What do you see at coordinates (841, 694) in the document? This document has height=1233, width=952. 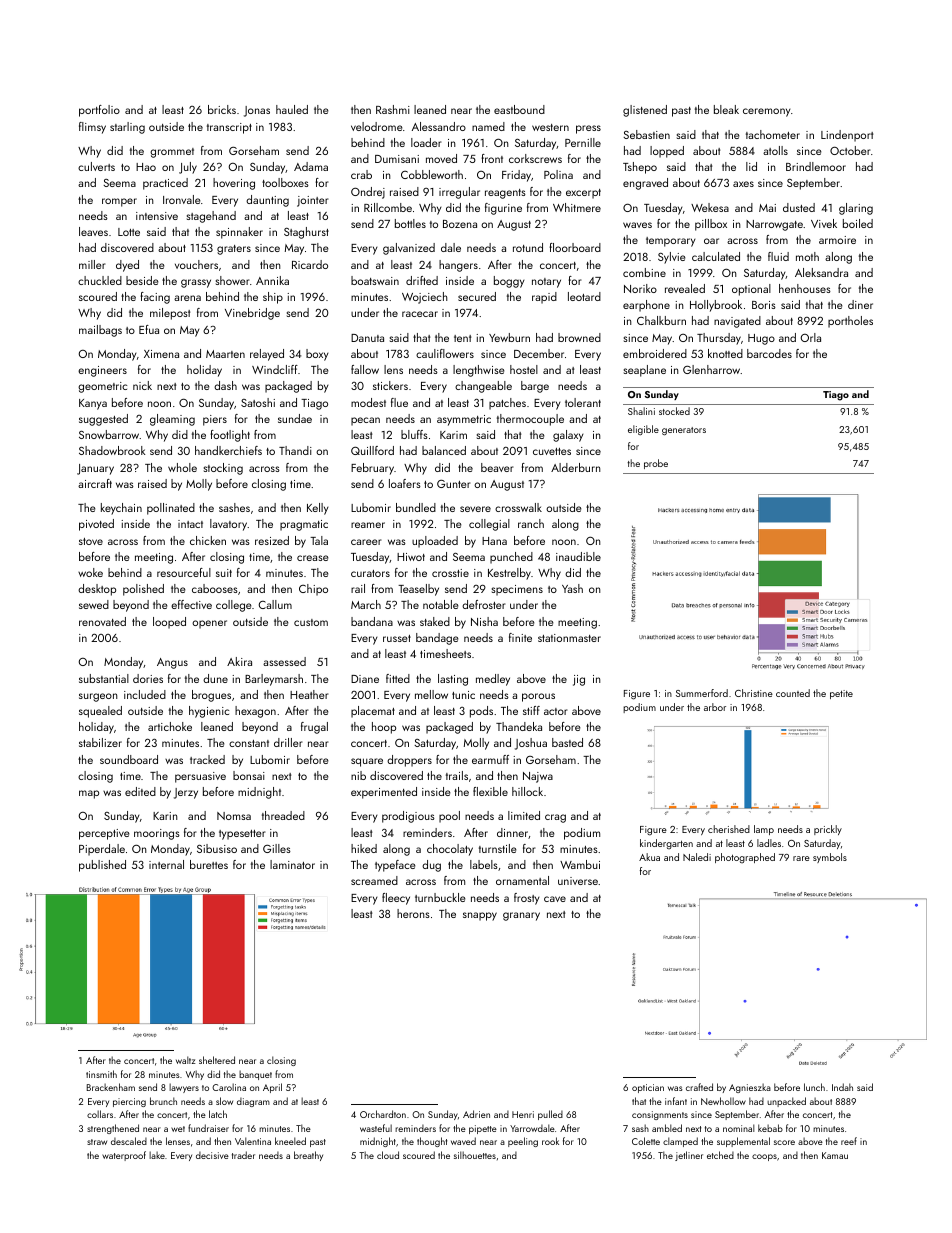 I see `petite` at bounding box center [841, 694].
